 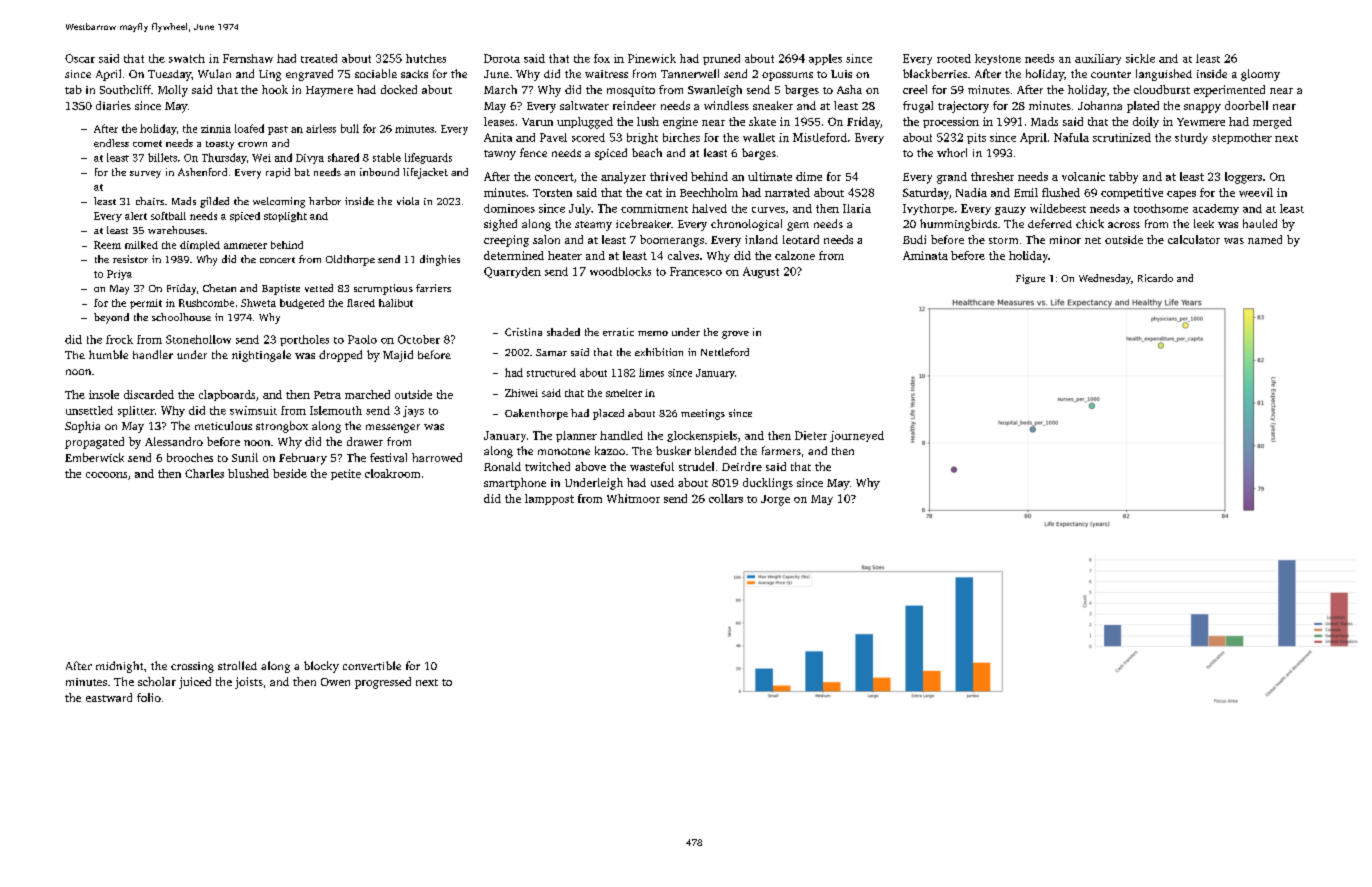 I want to click on Ricardo, so click(x=1155, y=278).
